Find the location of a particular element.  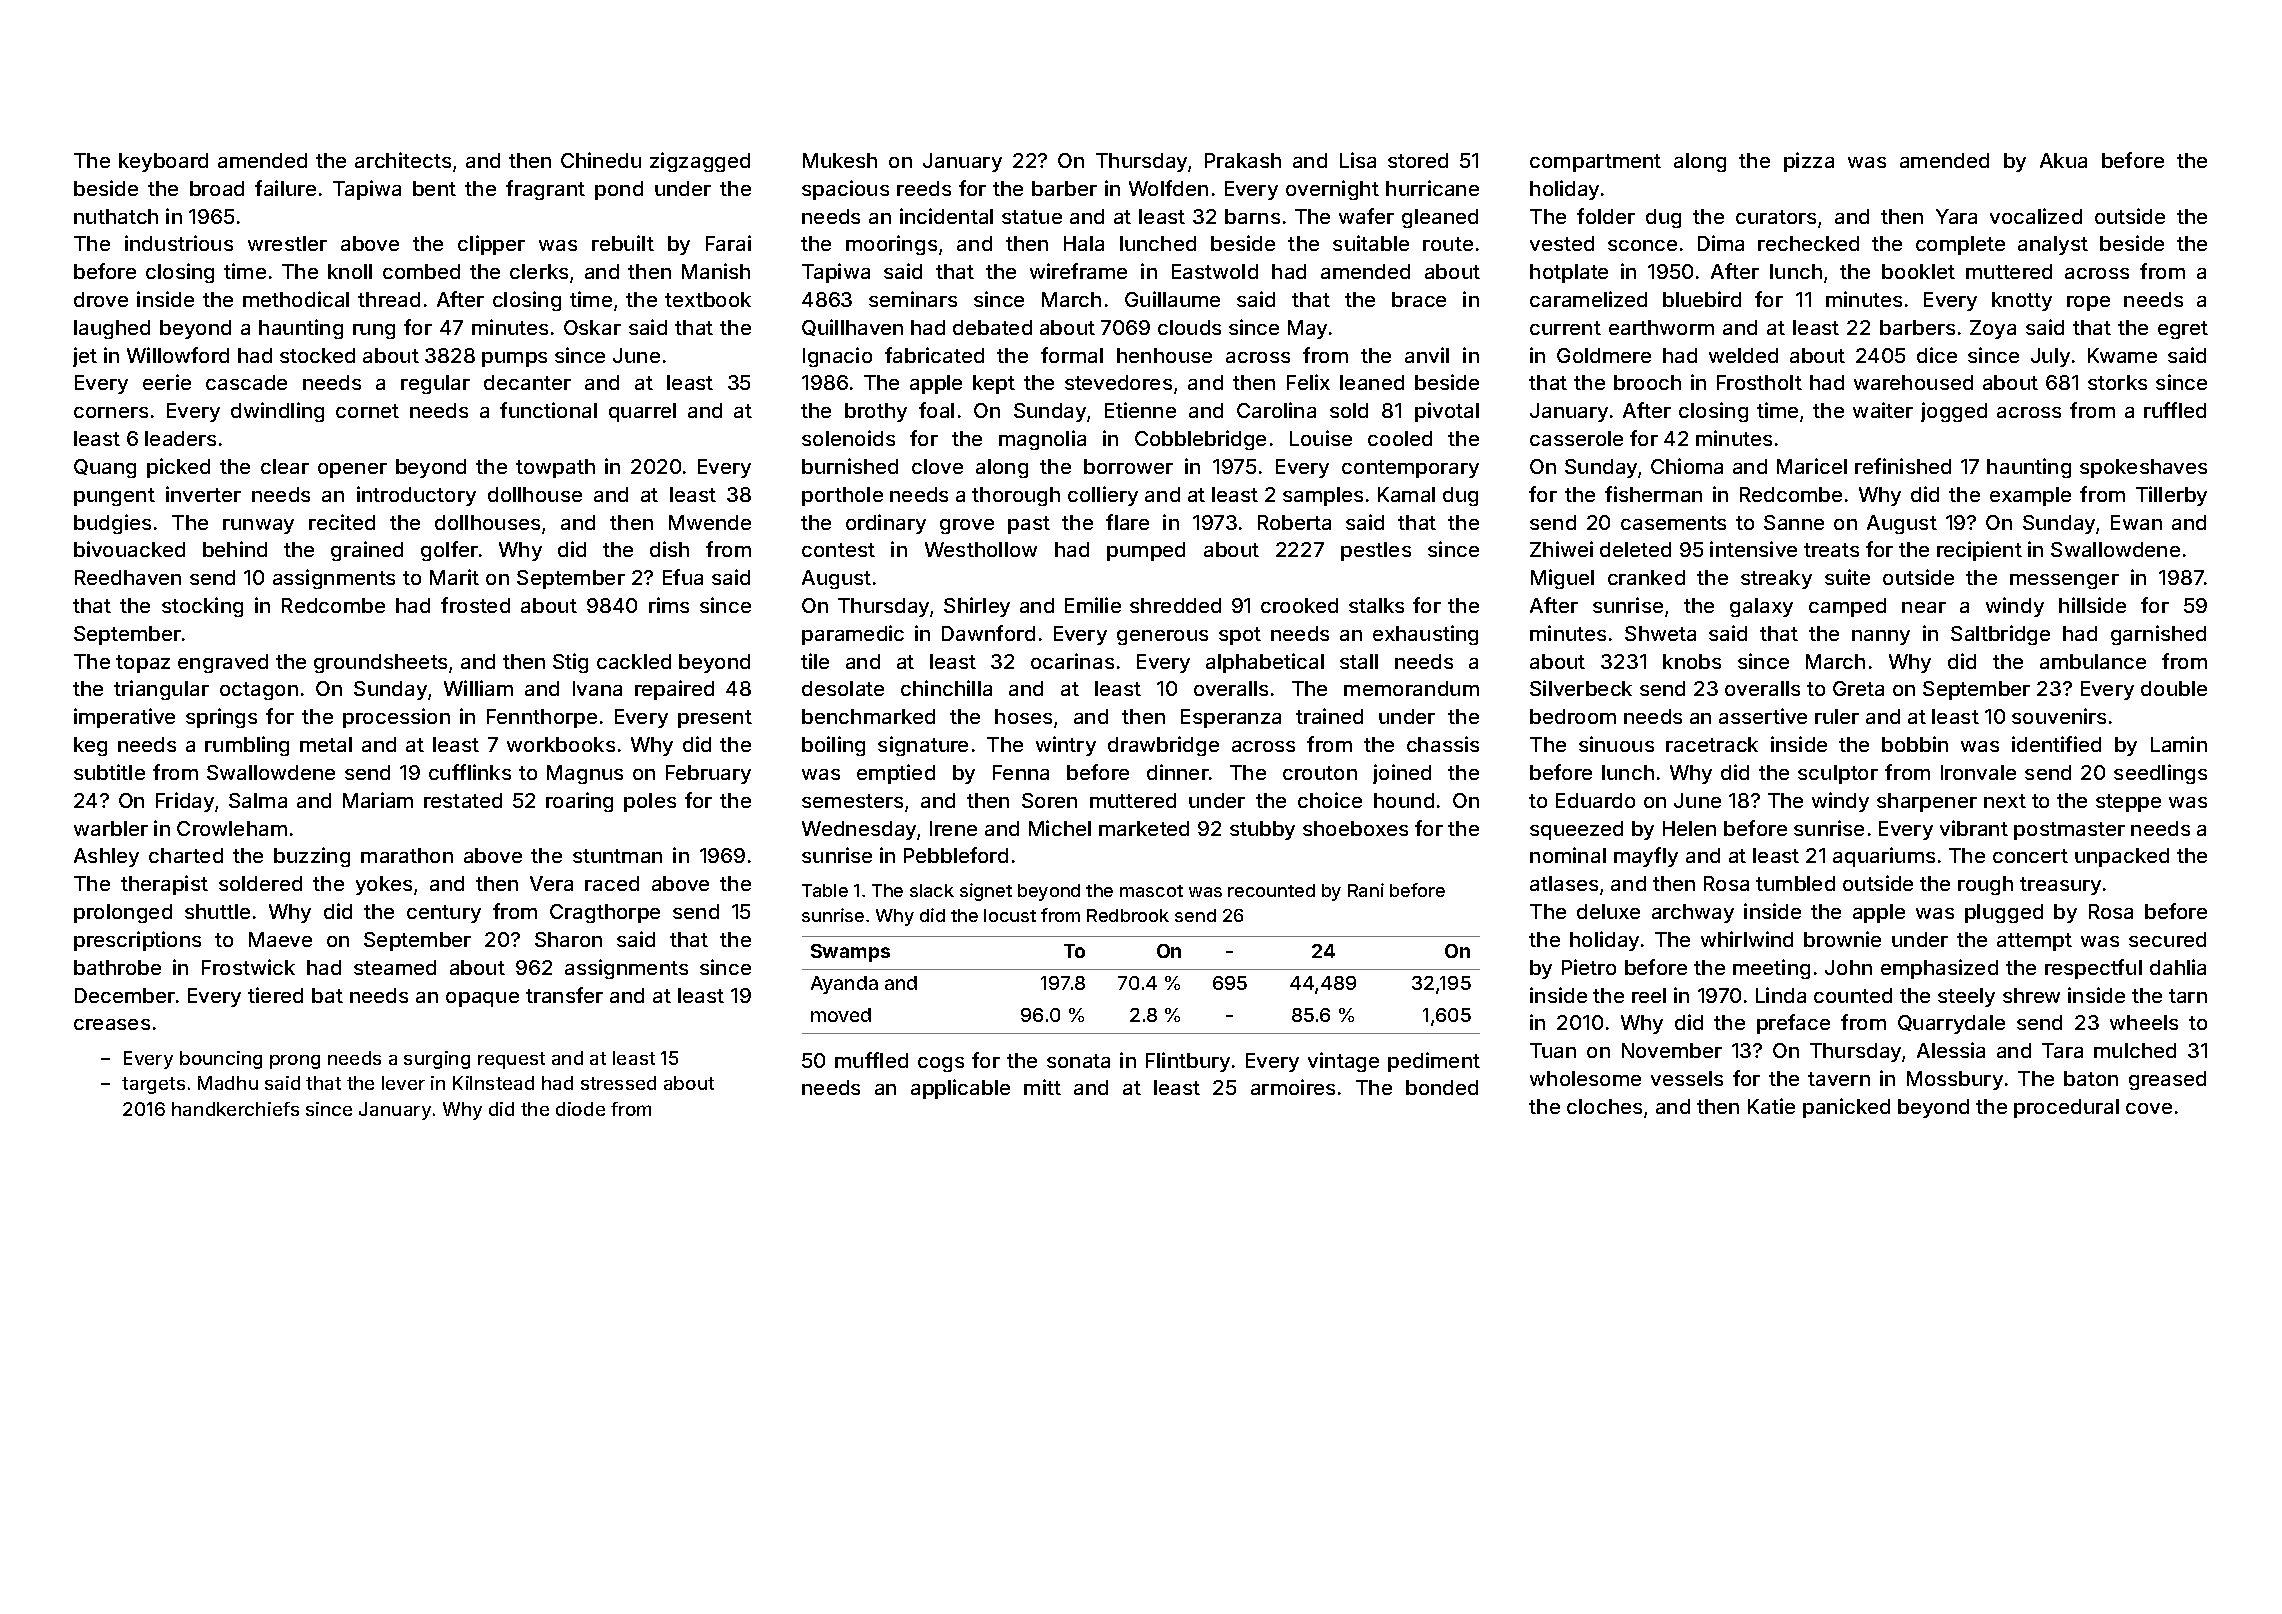

flare is located at coordinates (1127, 522).
